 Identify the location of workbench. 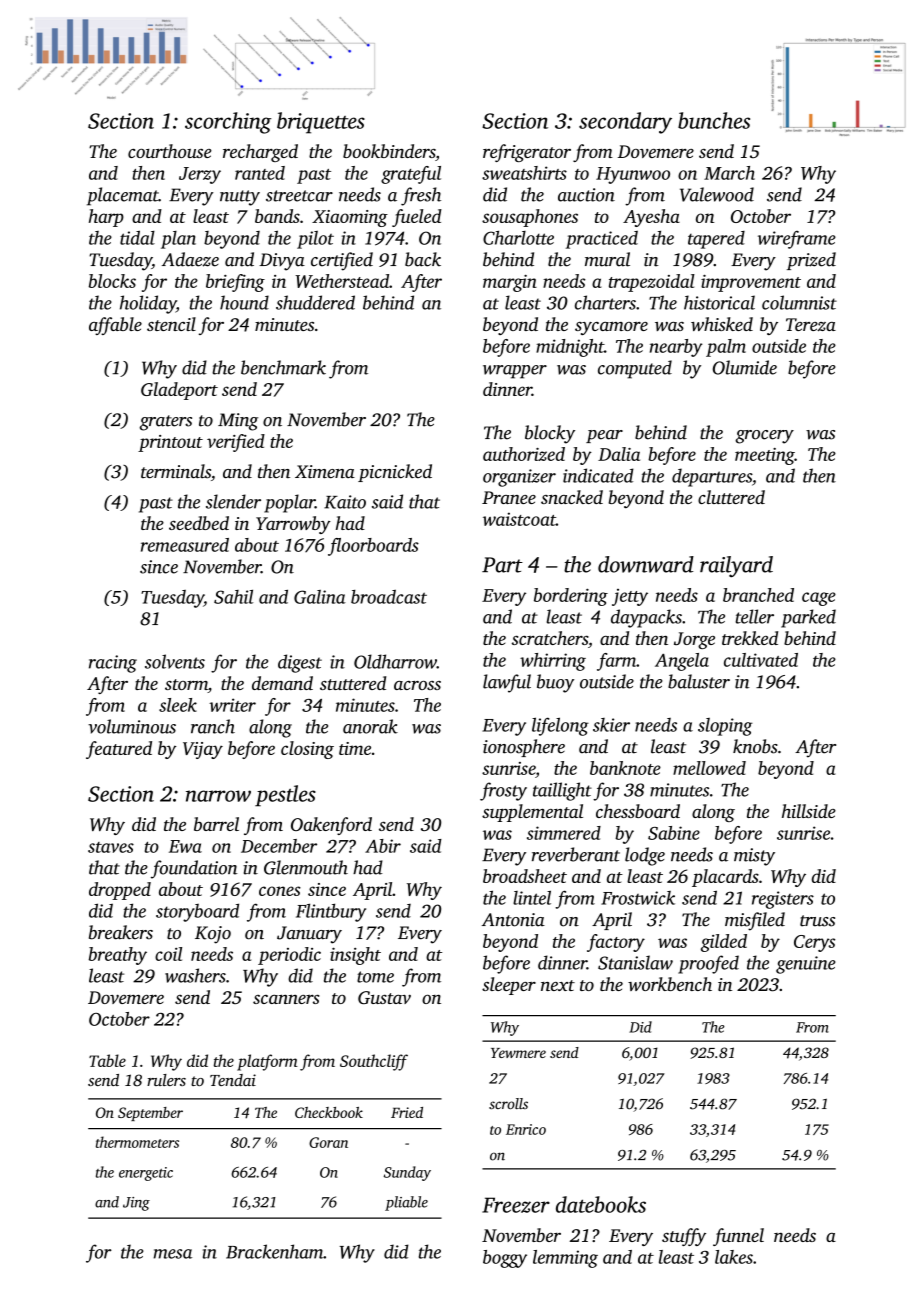
(670, 984).
